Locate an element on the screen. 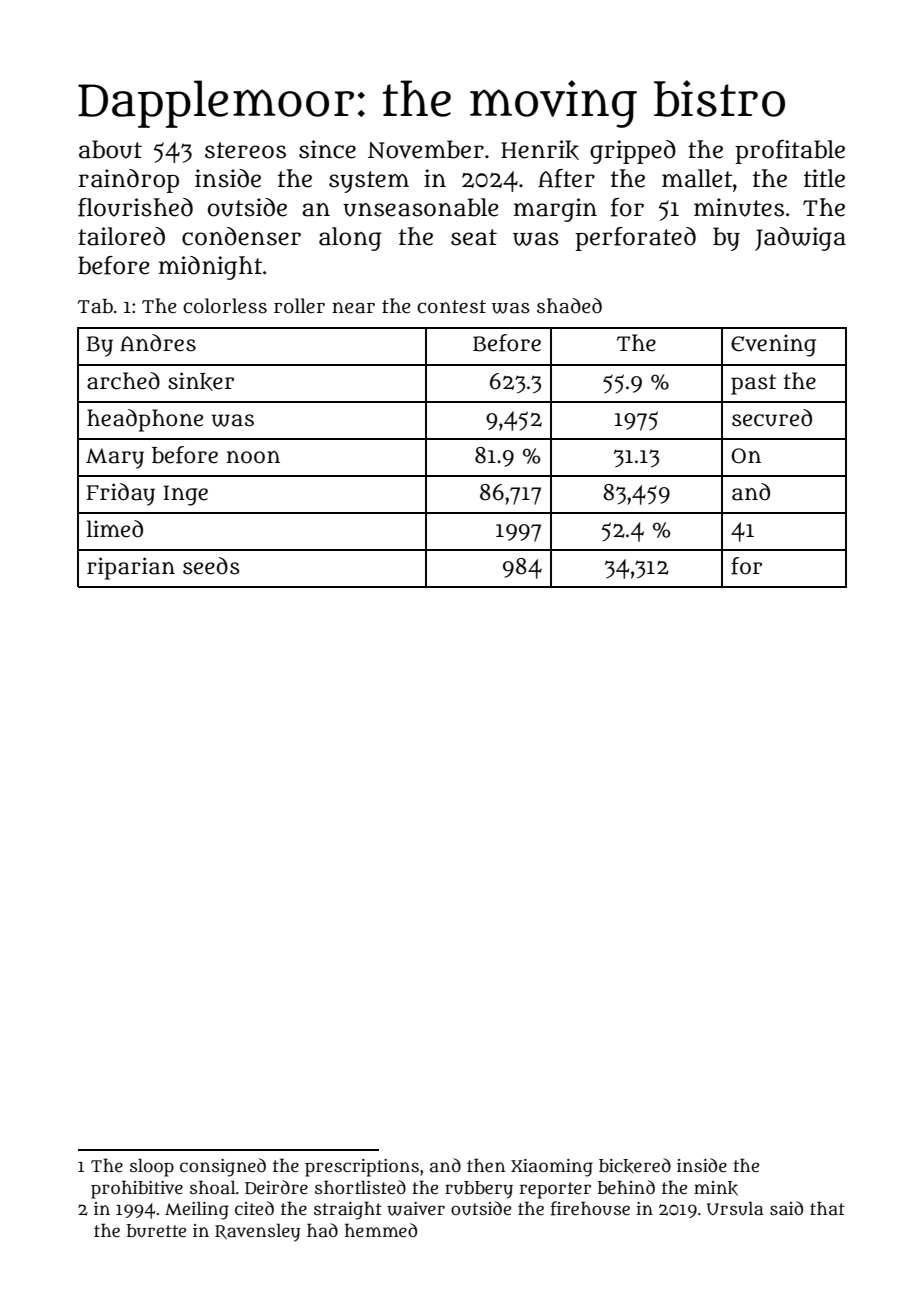 Image resolution: width=924 pixels, height=1311 pixels. since is located at coordinates (327, 149).
